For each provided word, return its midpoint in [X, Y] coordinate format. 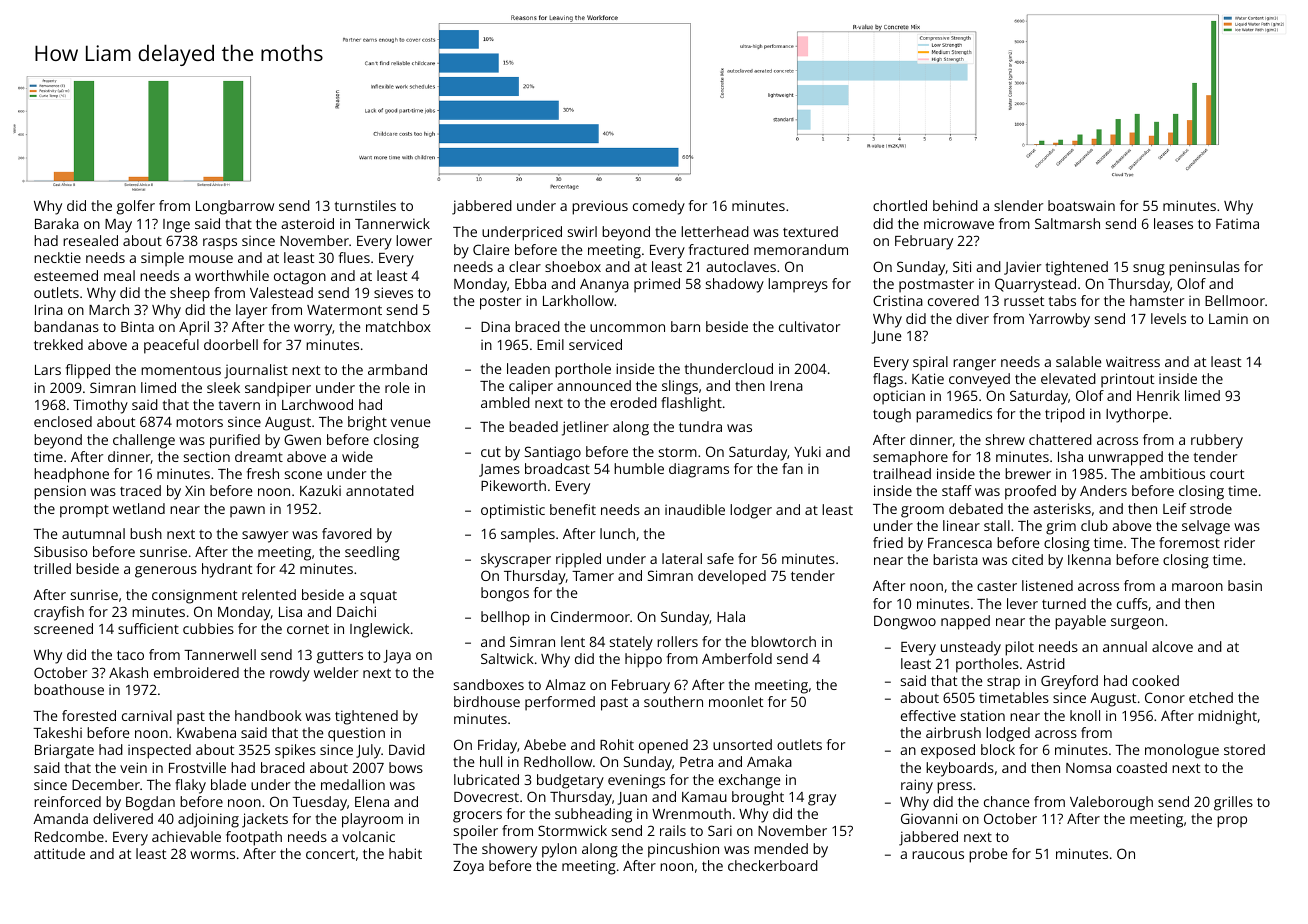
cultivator [809, 326]
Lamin [1228, 318]
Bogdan [150, 803]
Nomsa [1088, 768]
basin [1245, 585]
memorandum [801, 249]
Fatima [1237, 223]
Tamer [593, 576]
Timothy [100, 406]
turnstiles [365, 205]
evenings [636, 781]
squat [378, 597]
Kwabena [206, 732]
